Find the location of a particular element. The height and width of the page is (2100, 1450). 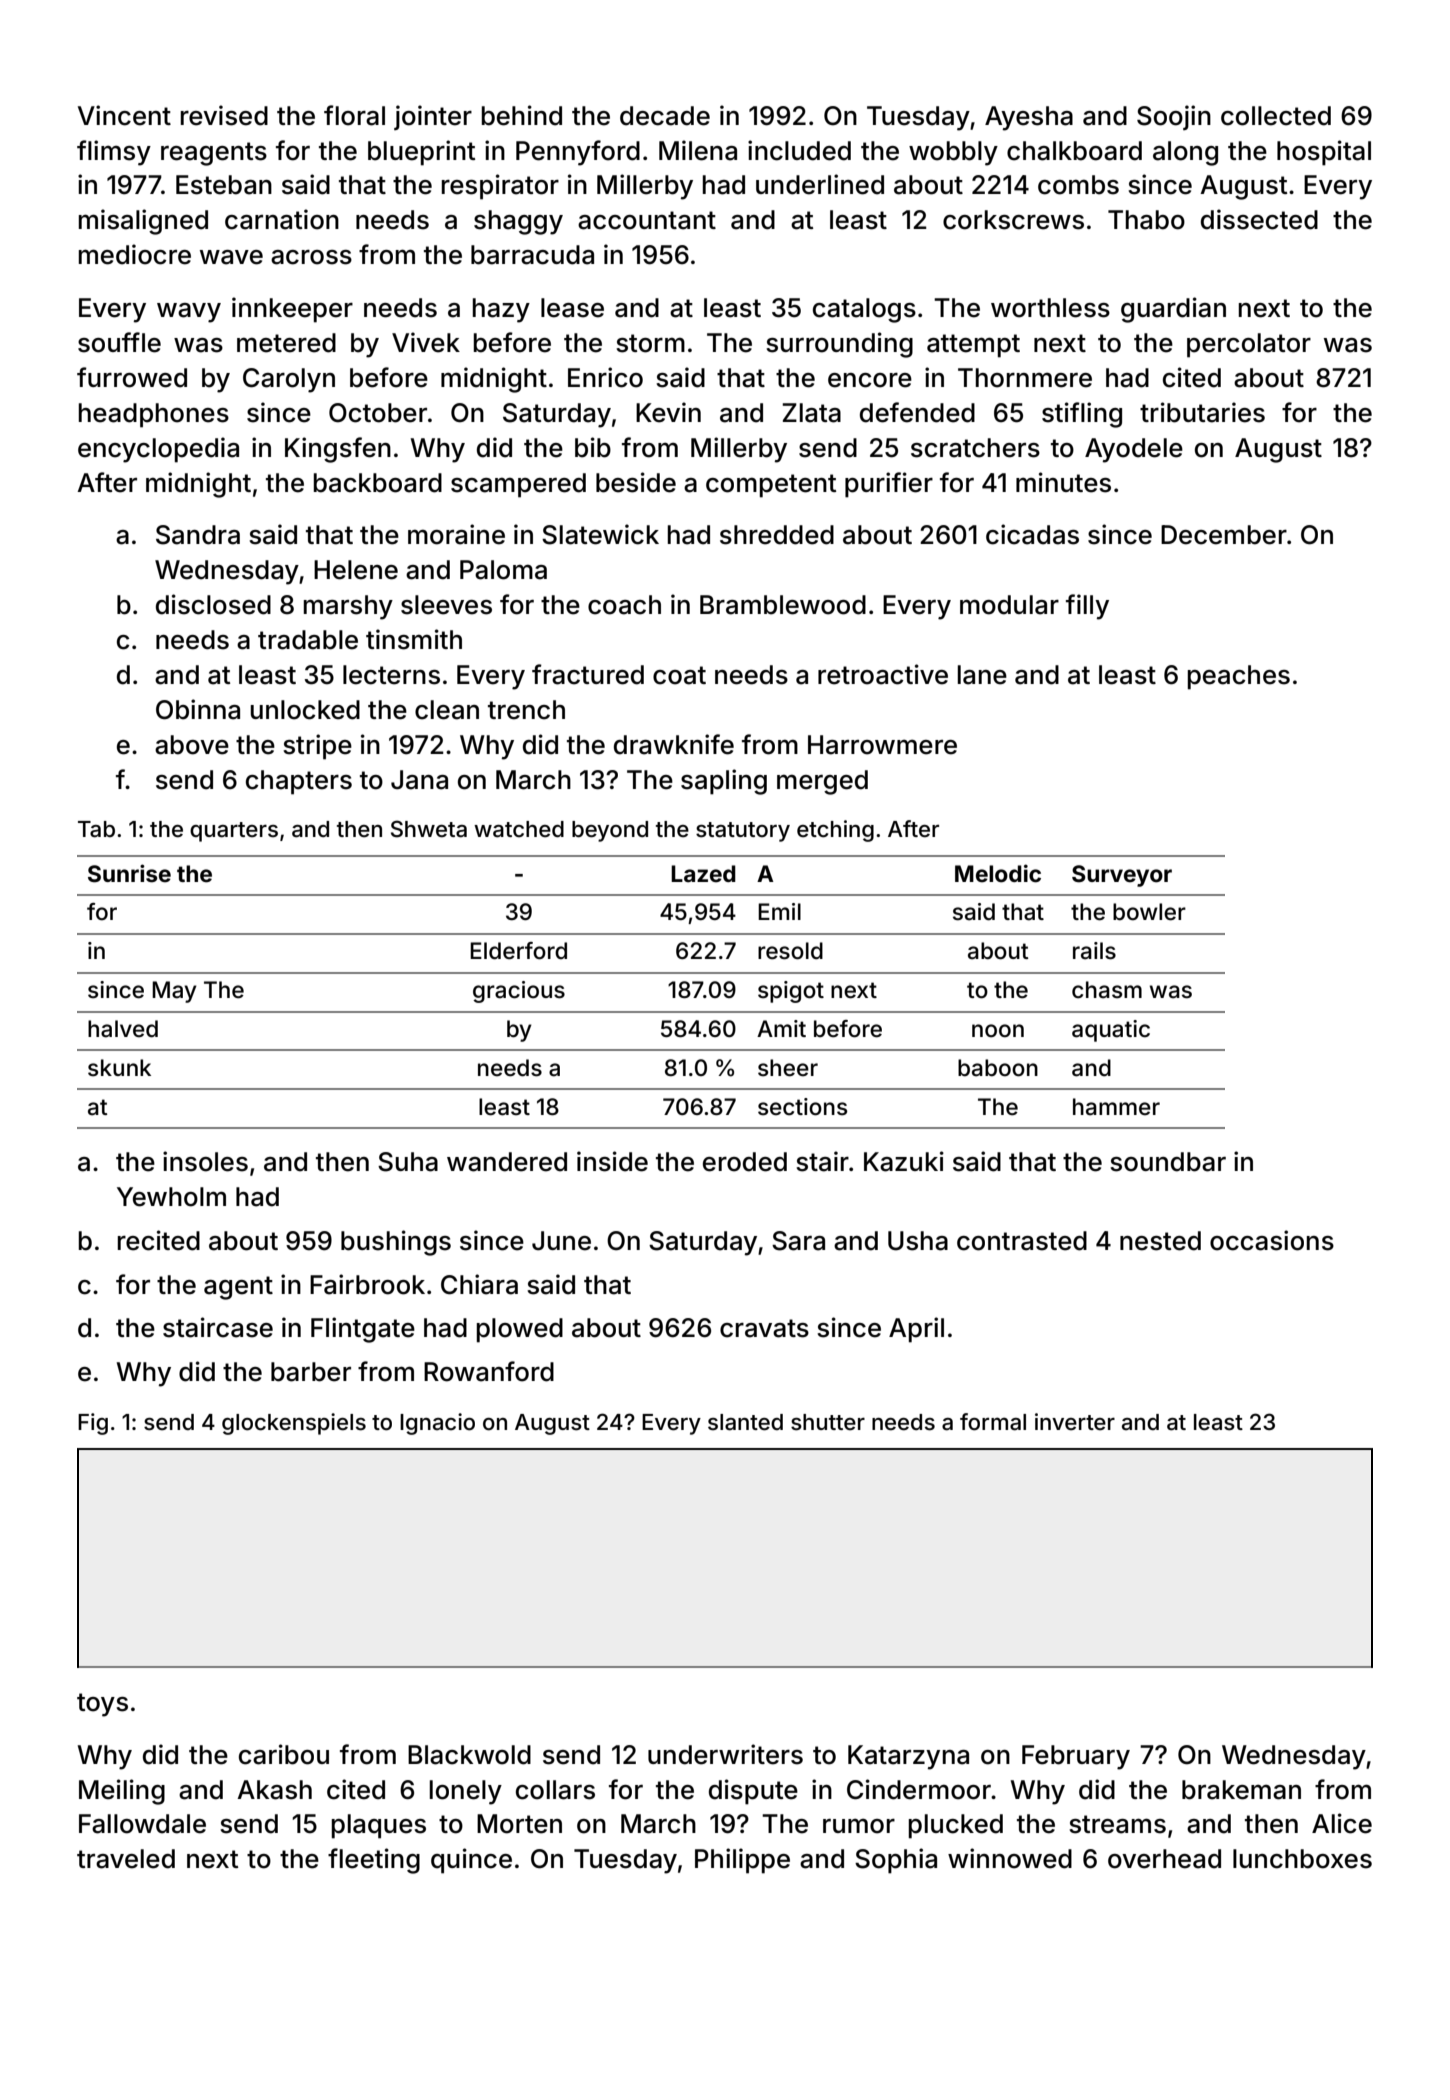

sheer is located at coordinates (788, 1068).
